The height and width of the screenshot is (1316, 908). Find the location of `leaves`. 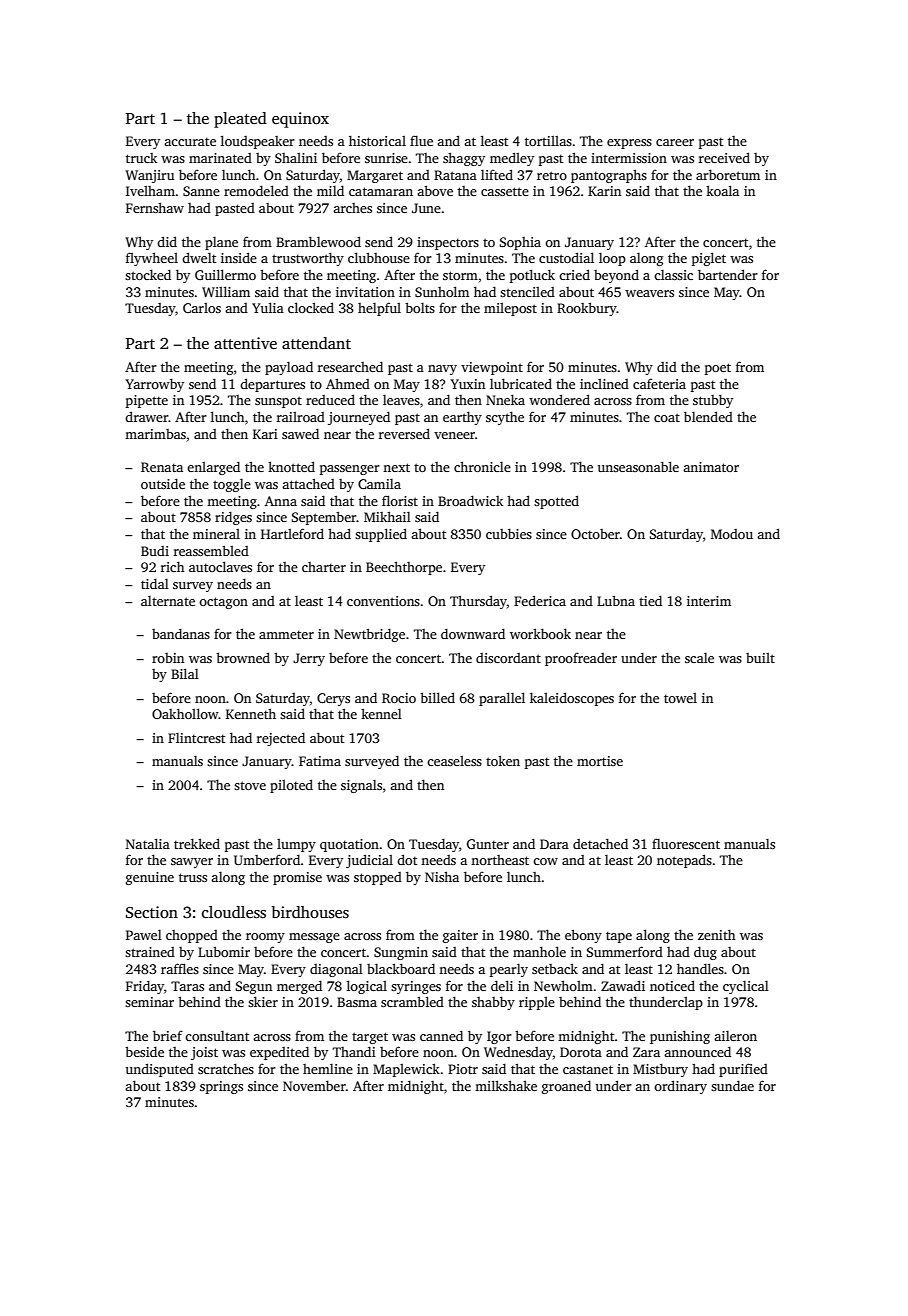

leaves is located at coordinates (401, 400).
